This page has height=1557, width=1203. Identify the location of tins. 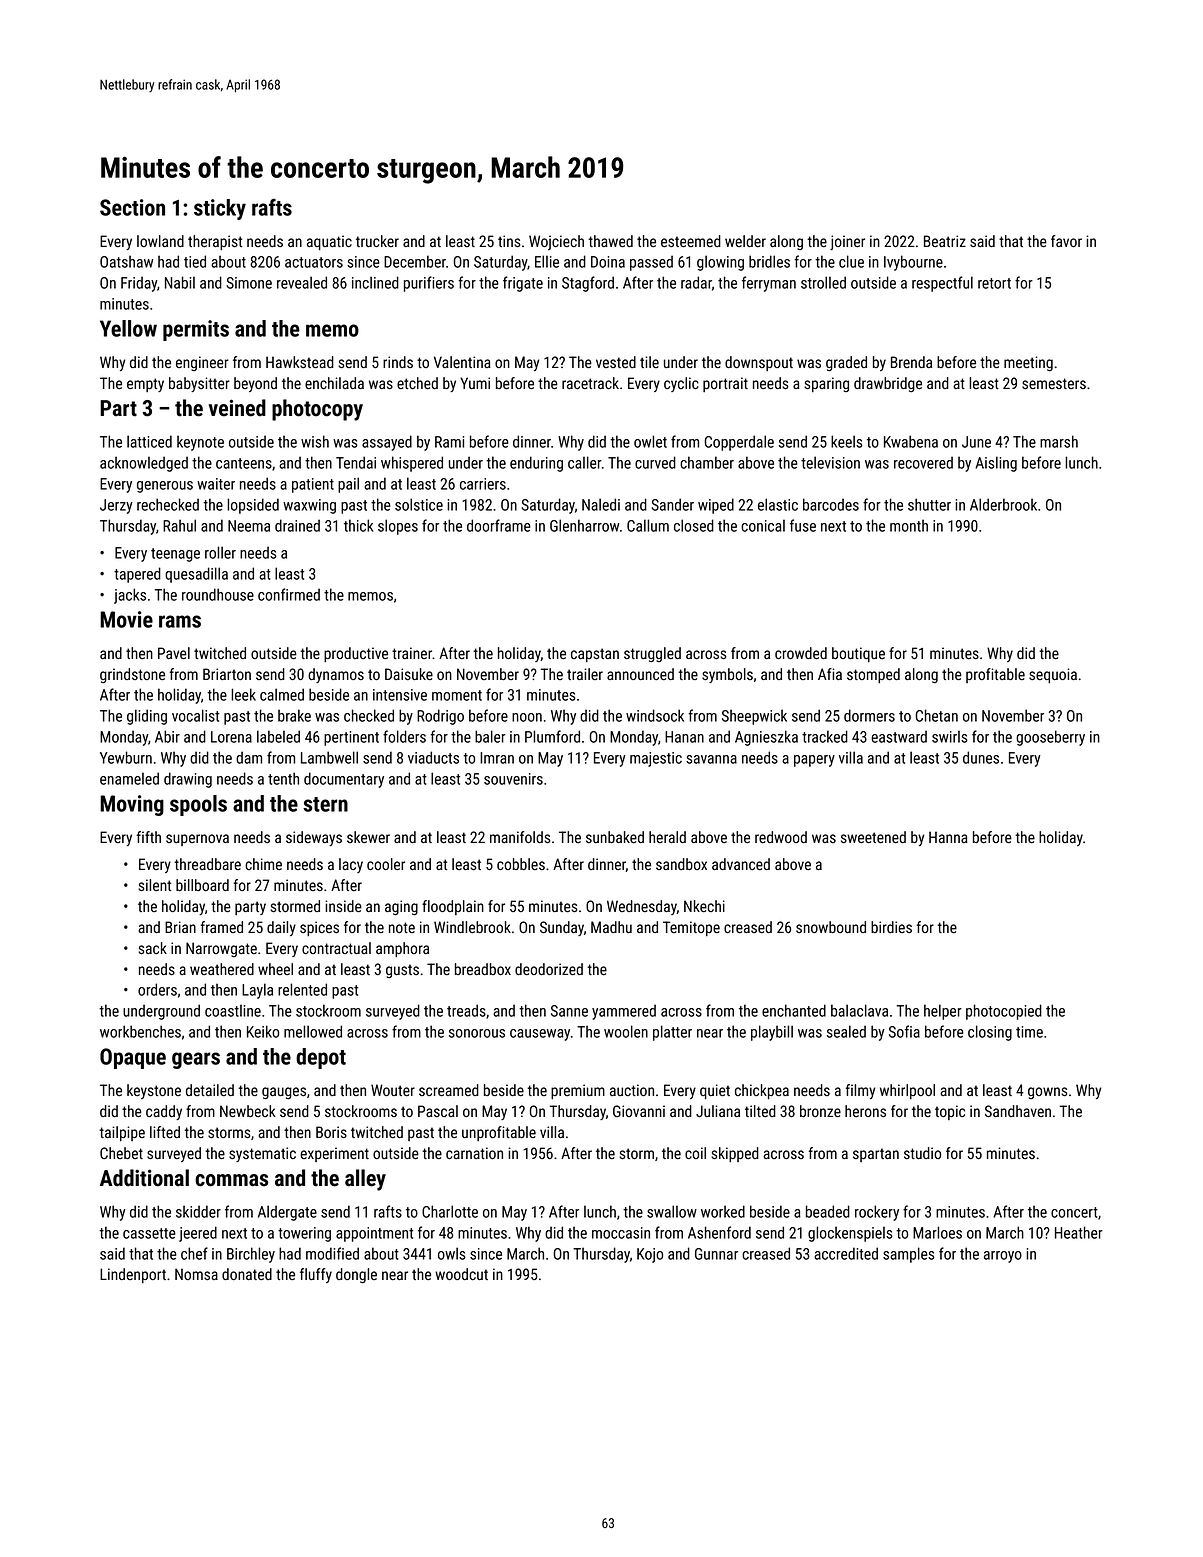
(509, 241).
